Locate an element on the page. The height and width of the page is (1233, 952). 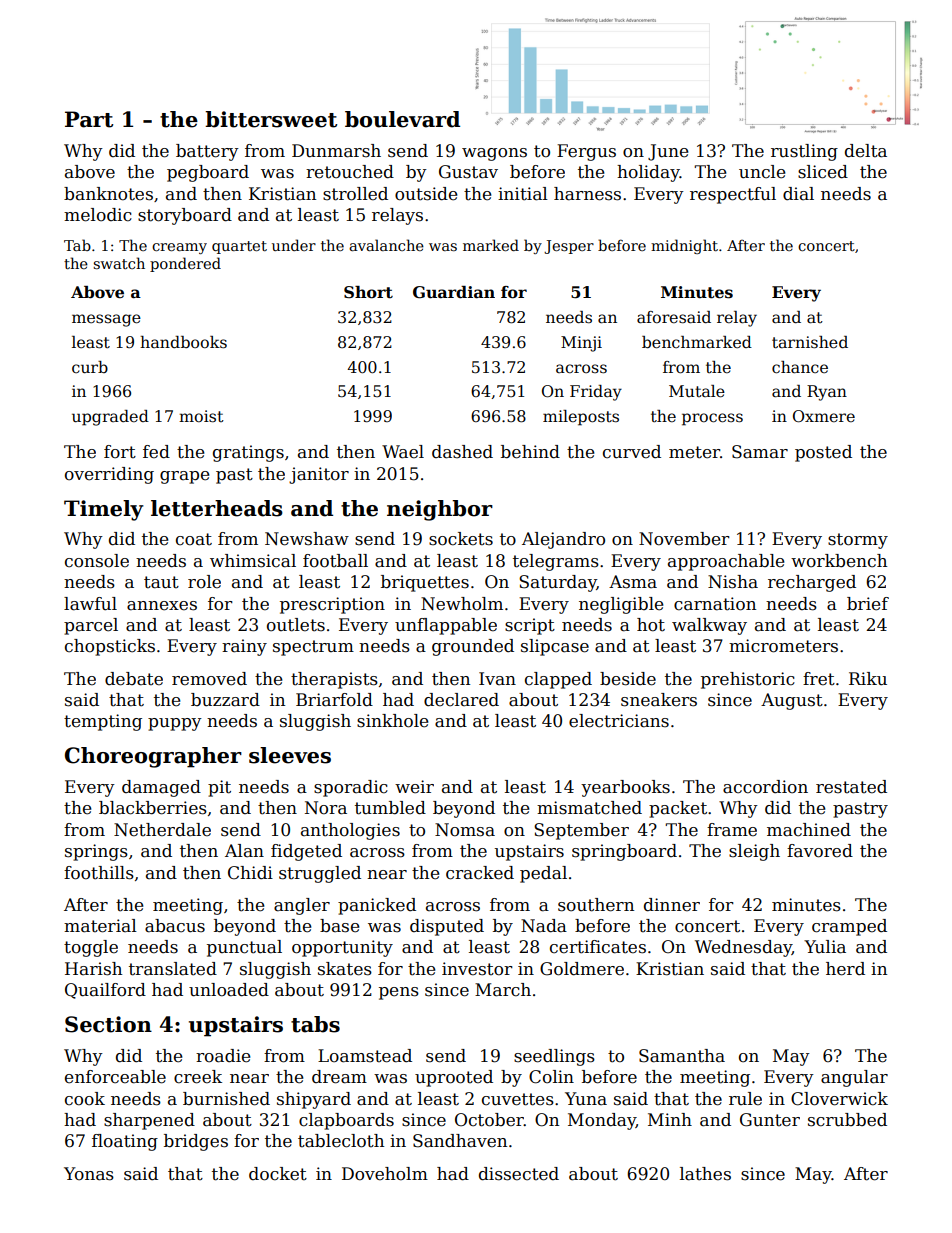
Yonas is located at coordinates (89, 1174).
